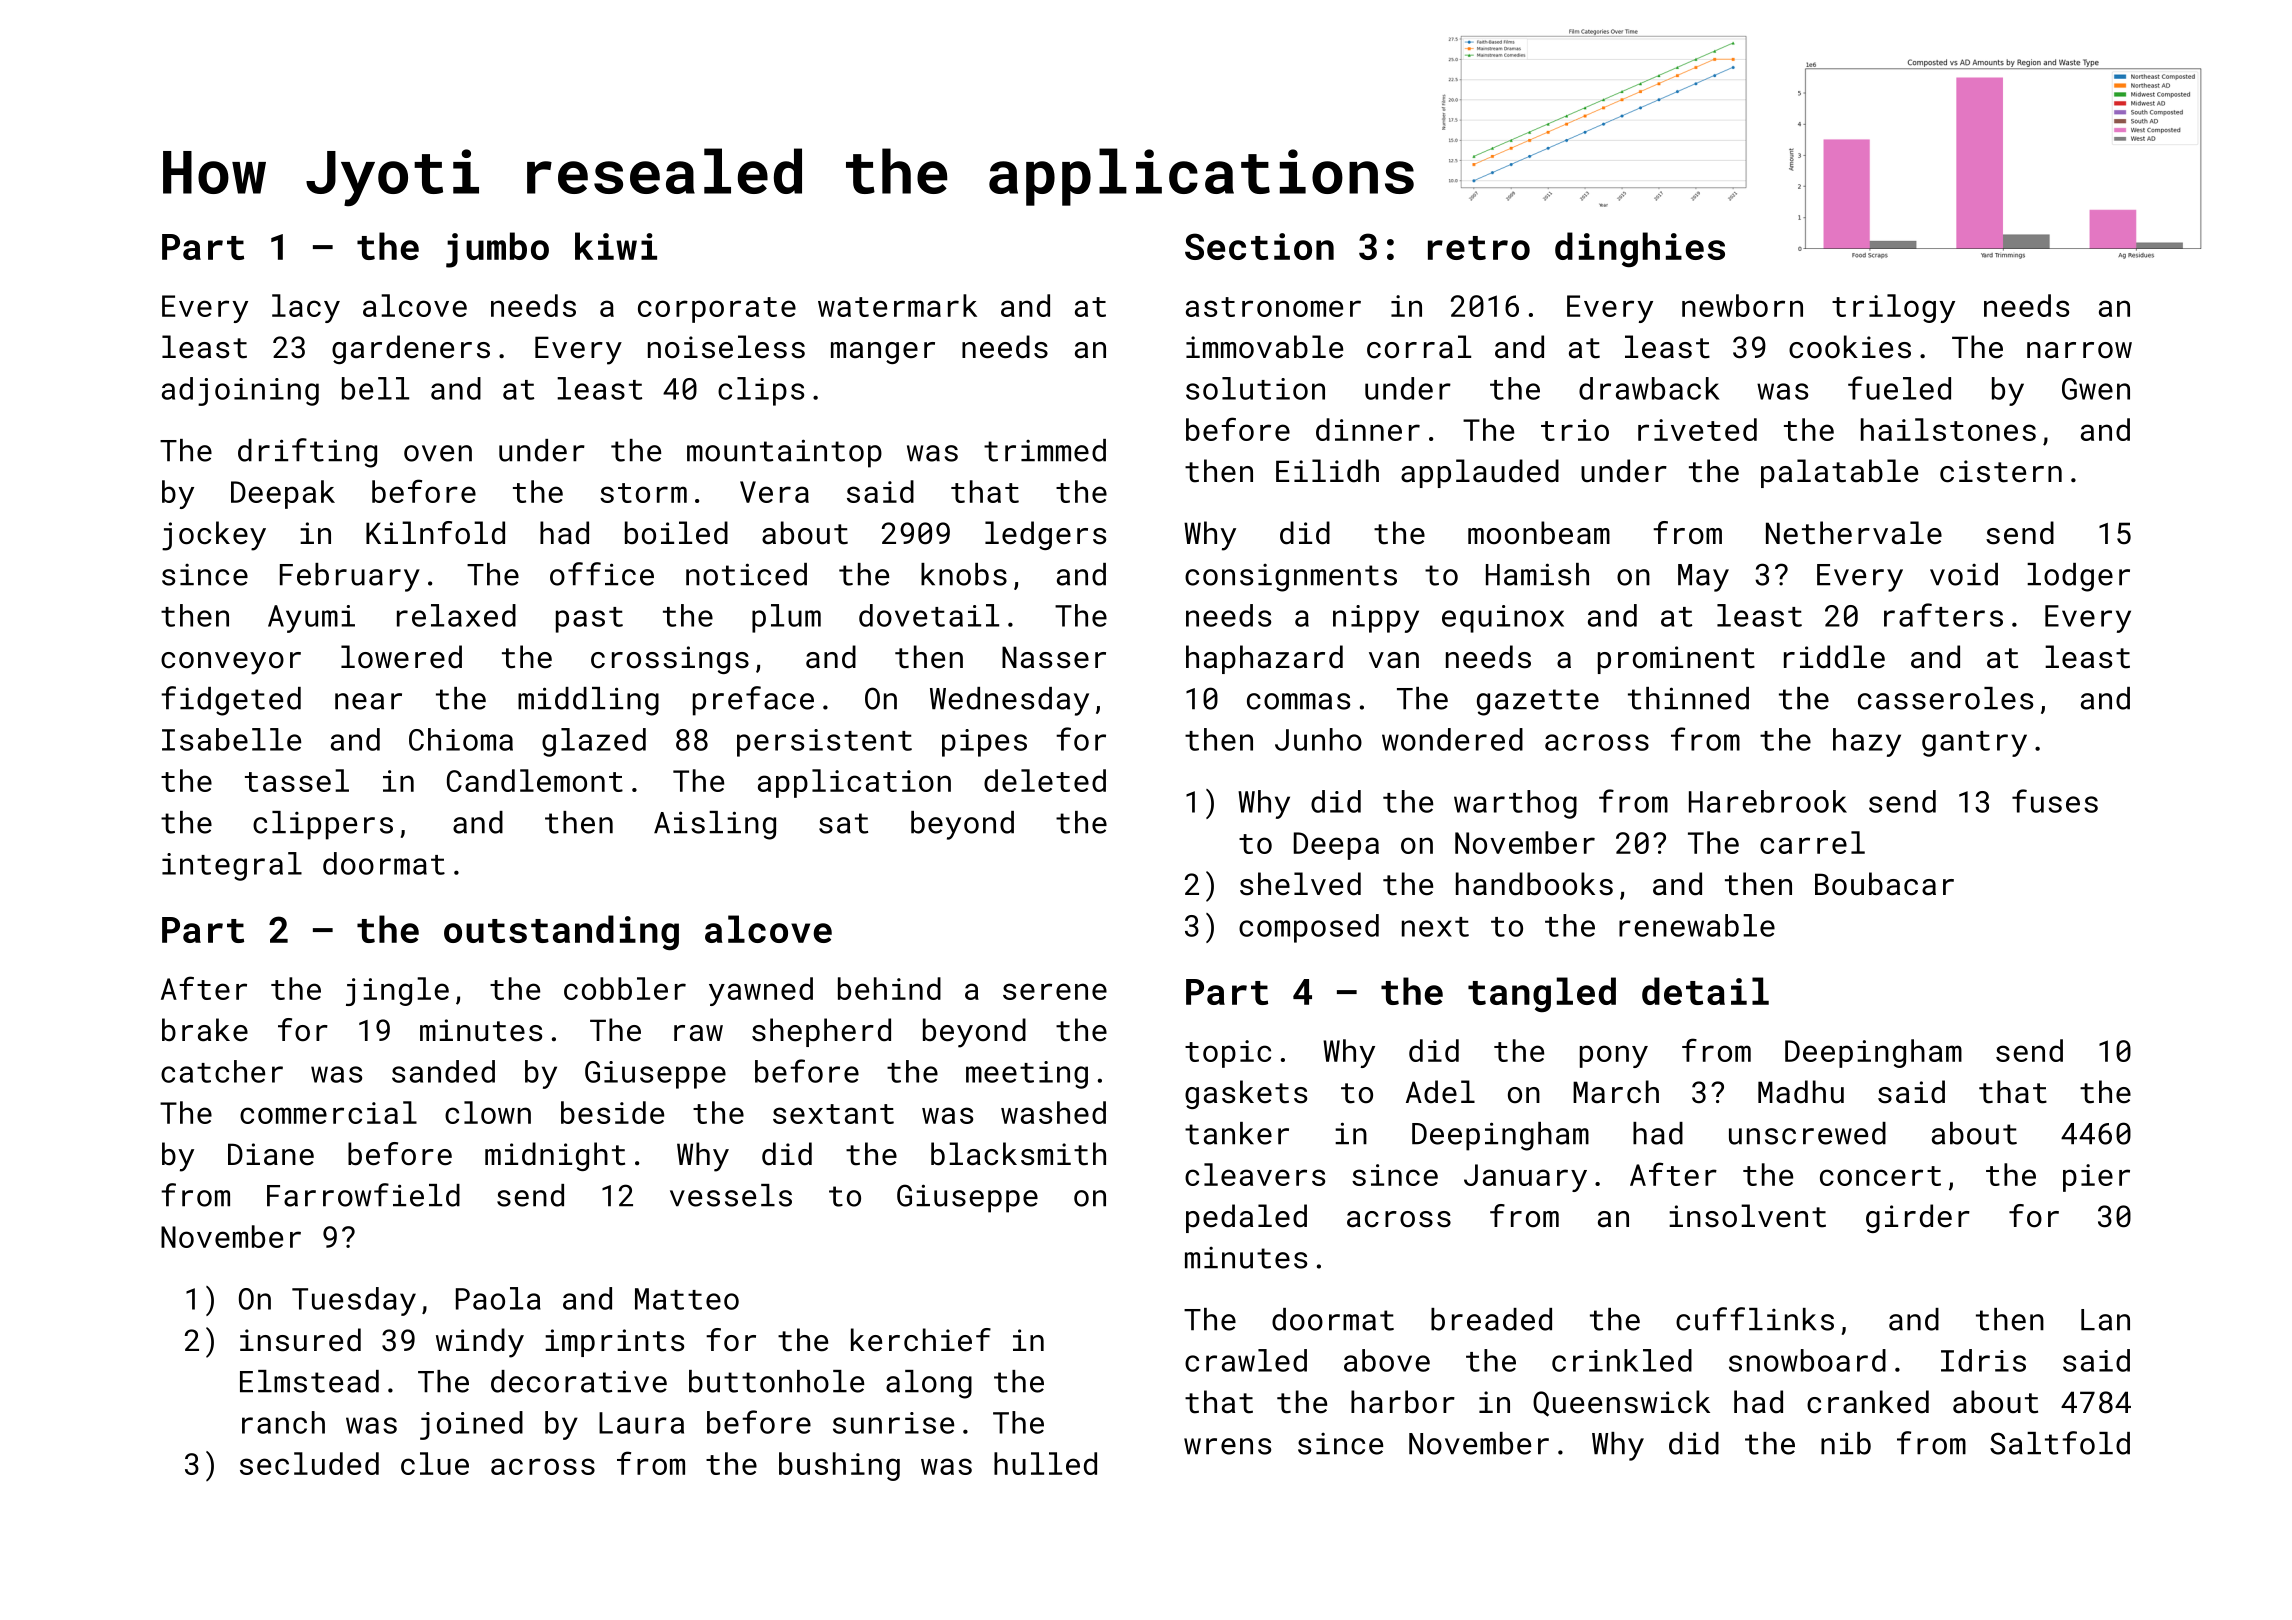 The image size is (2292, 1620). I want to click on fueled, so click(1899, 388).
